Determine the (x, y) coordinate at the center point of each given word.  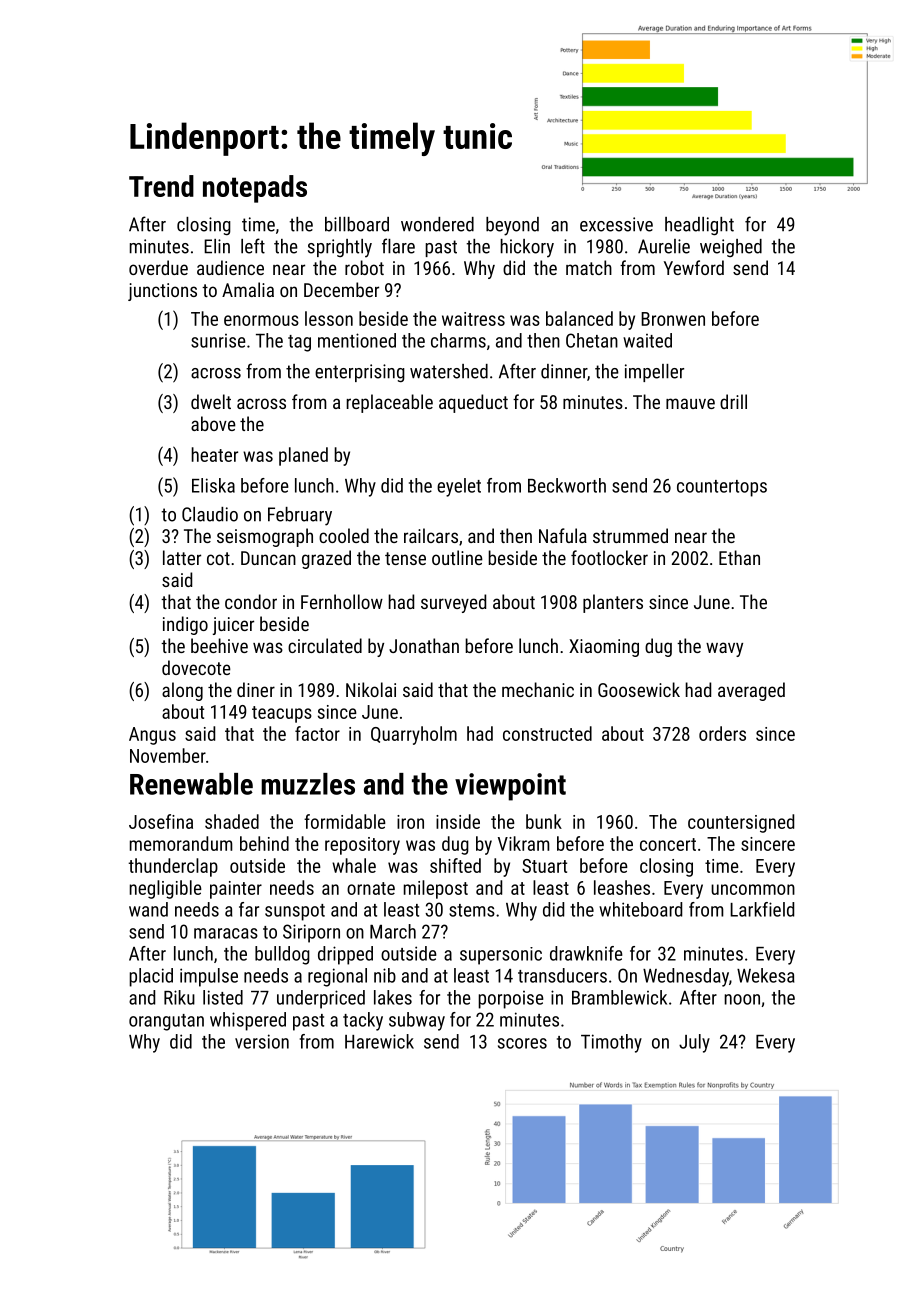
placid (151, 977)
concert (668, 844)
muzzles (308, 784)
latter (182, 557)
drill (733, 401)
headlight (699, 226)
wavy (724, 649)
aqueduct (473, 403)
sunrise (218, 341)
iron (410, 822)
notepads (255, 189)
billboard (357, 224)
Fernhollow (342, 601)
